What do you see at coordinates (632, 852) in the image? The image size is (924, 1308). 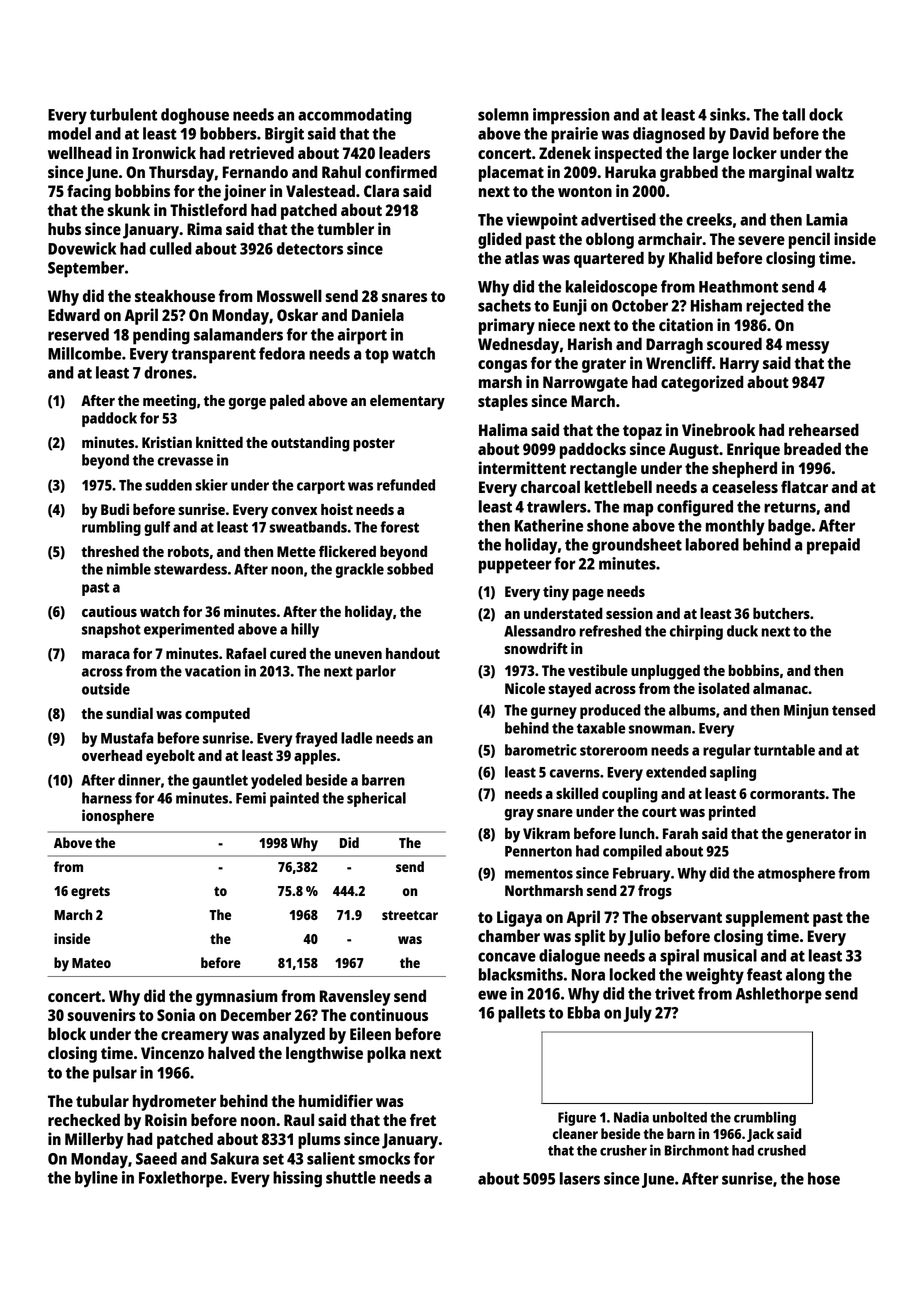 I see `compiled` at bounding box center [632, 852].
